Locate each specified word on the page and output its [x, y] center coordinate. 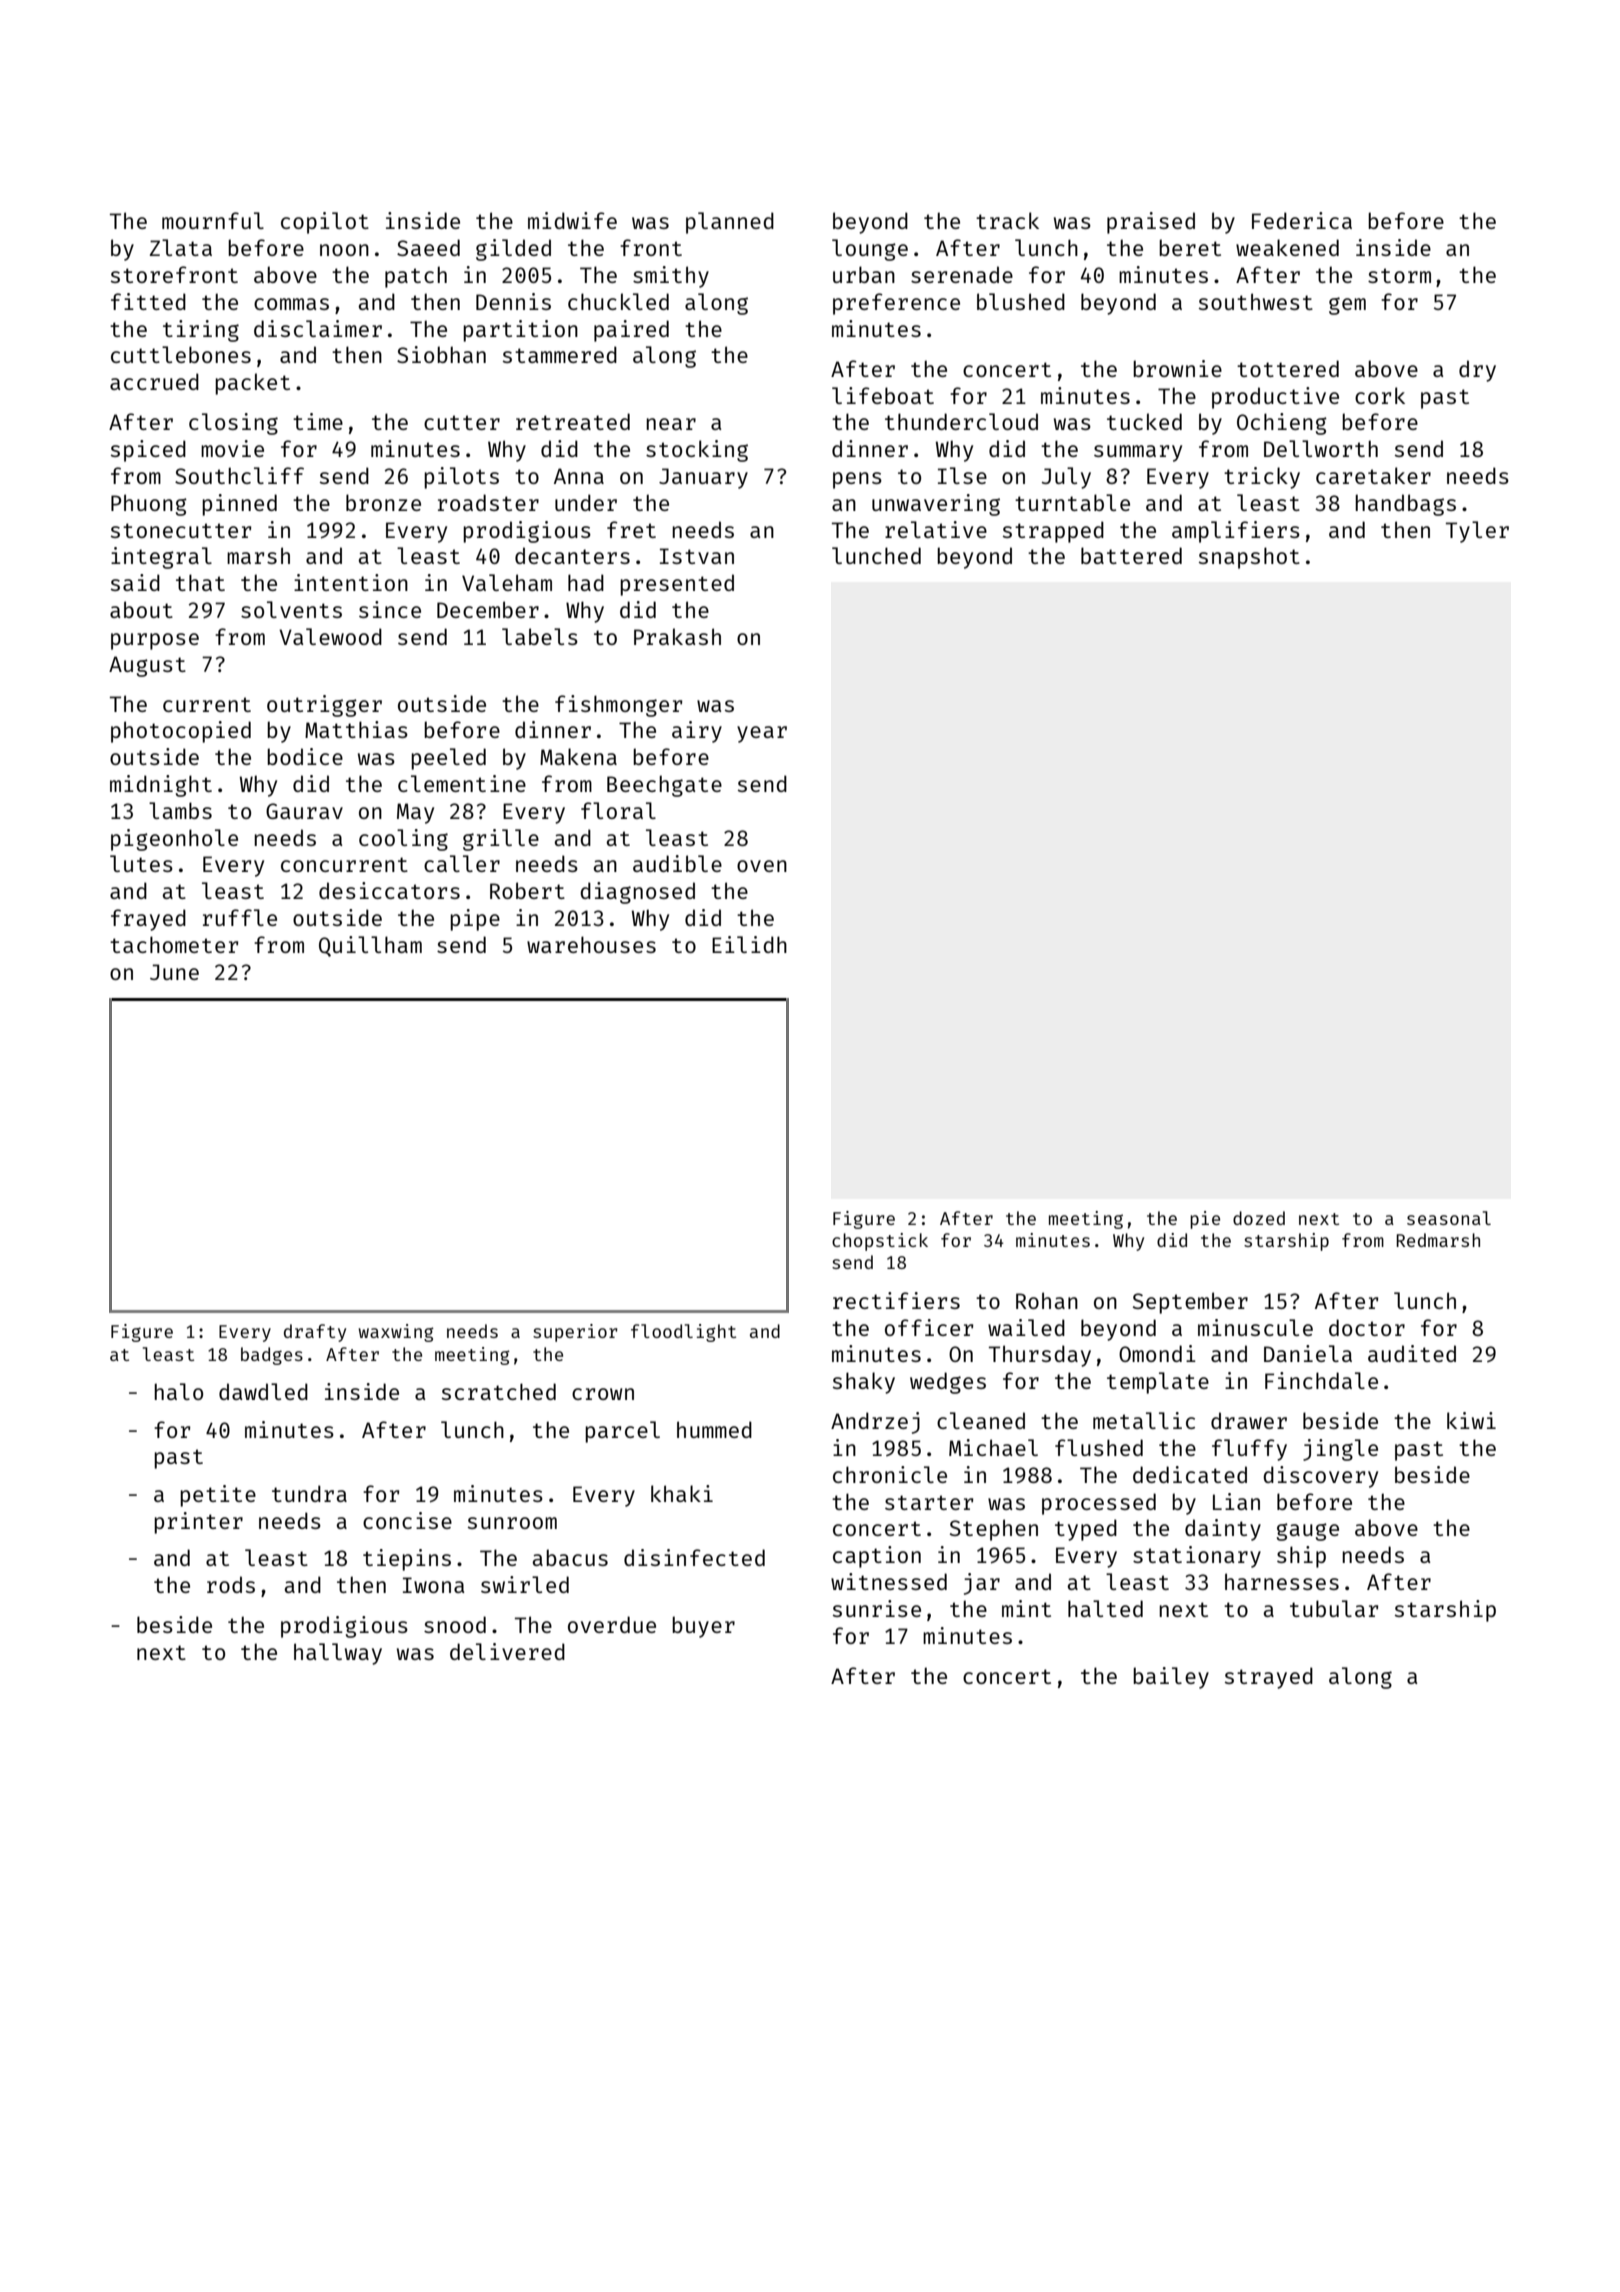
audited [1412, 1353]
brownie [1177, 368]
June [174, 972]
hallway [338, 1654]
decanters [572, 555]
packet [252, 384]
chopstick [880, 1242]
